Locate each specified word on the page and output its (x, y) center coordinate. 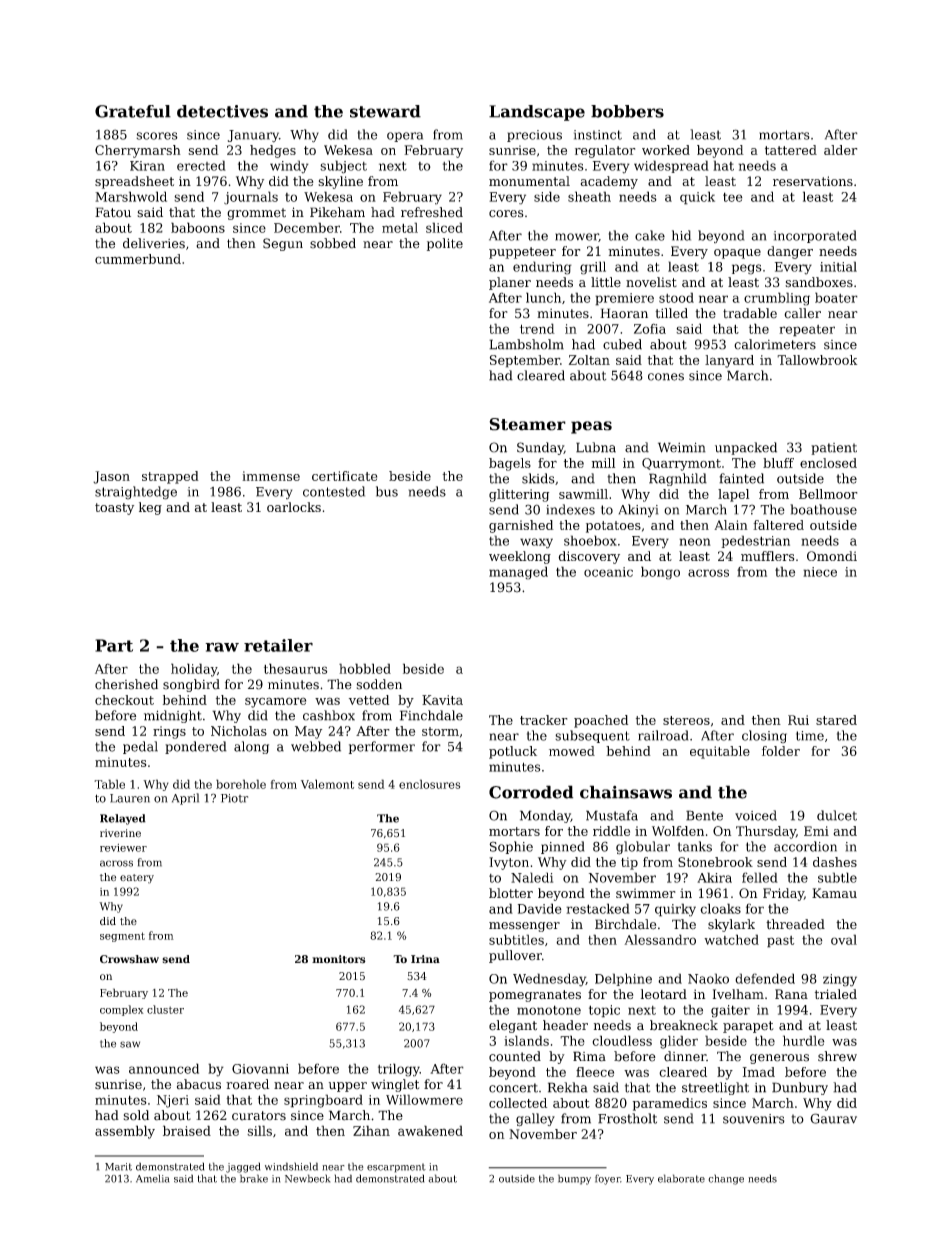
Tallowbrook (817, 360)
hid (681, 235)
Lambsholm (526, 344)
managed (518, 573)
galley (535, 1120)
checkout (124, 700)
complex (122, 1010)
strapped (170, 477)
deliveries (154, 243)
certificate (344, 476)
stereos (686, 720)
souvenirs (754, 1119)
